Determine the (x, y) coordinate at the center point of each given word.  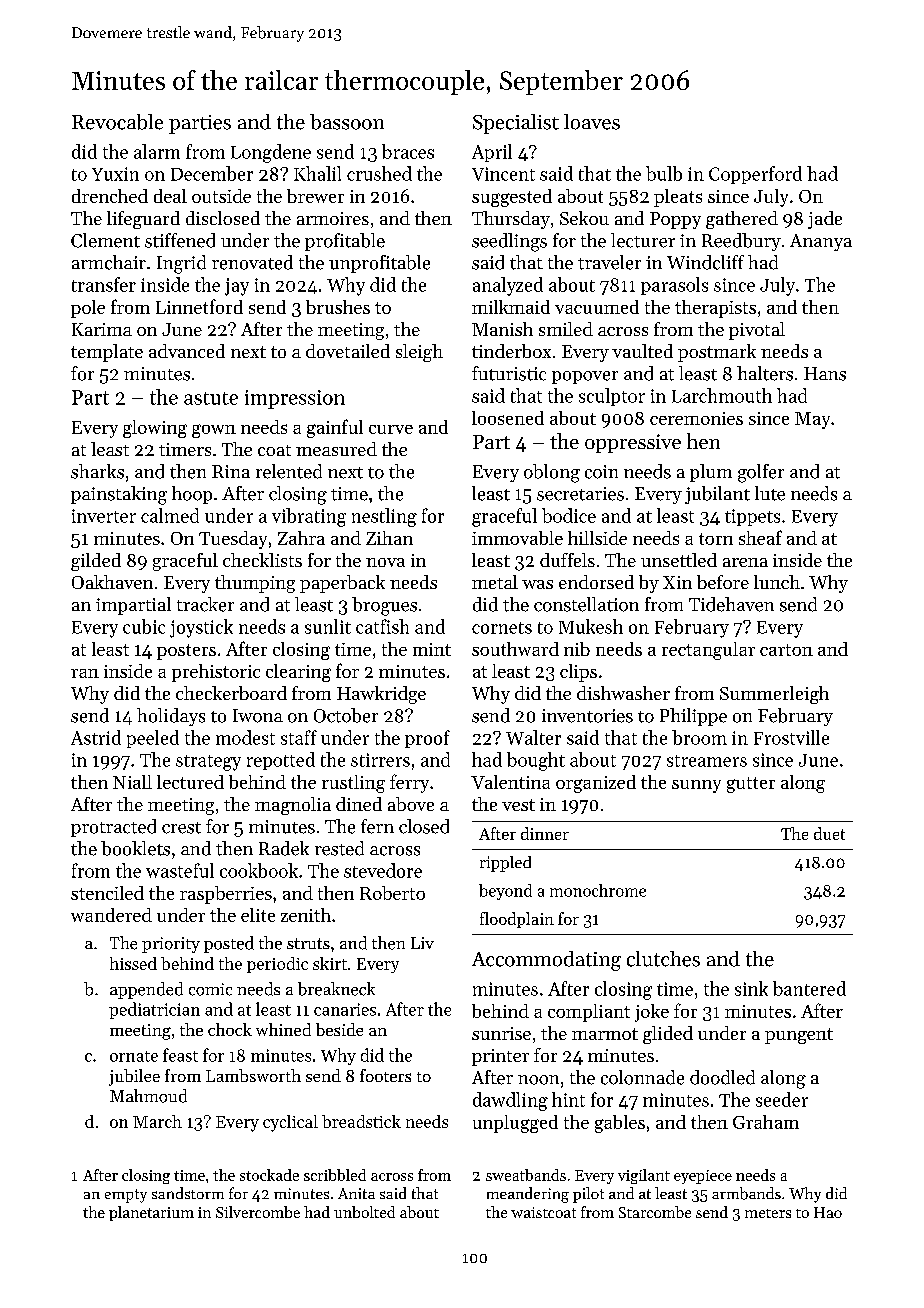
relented (289, 471)
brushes (338, 307)
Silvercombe (258, 1212)
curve (391, 429)
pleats (678, 198)
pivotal (757, 331)
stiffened (180, 240)
